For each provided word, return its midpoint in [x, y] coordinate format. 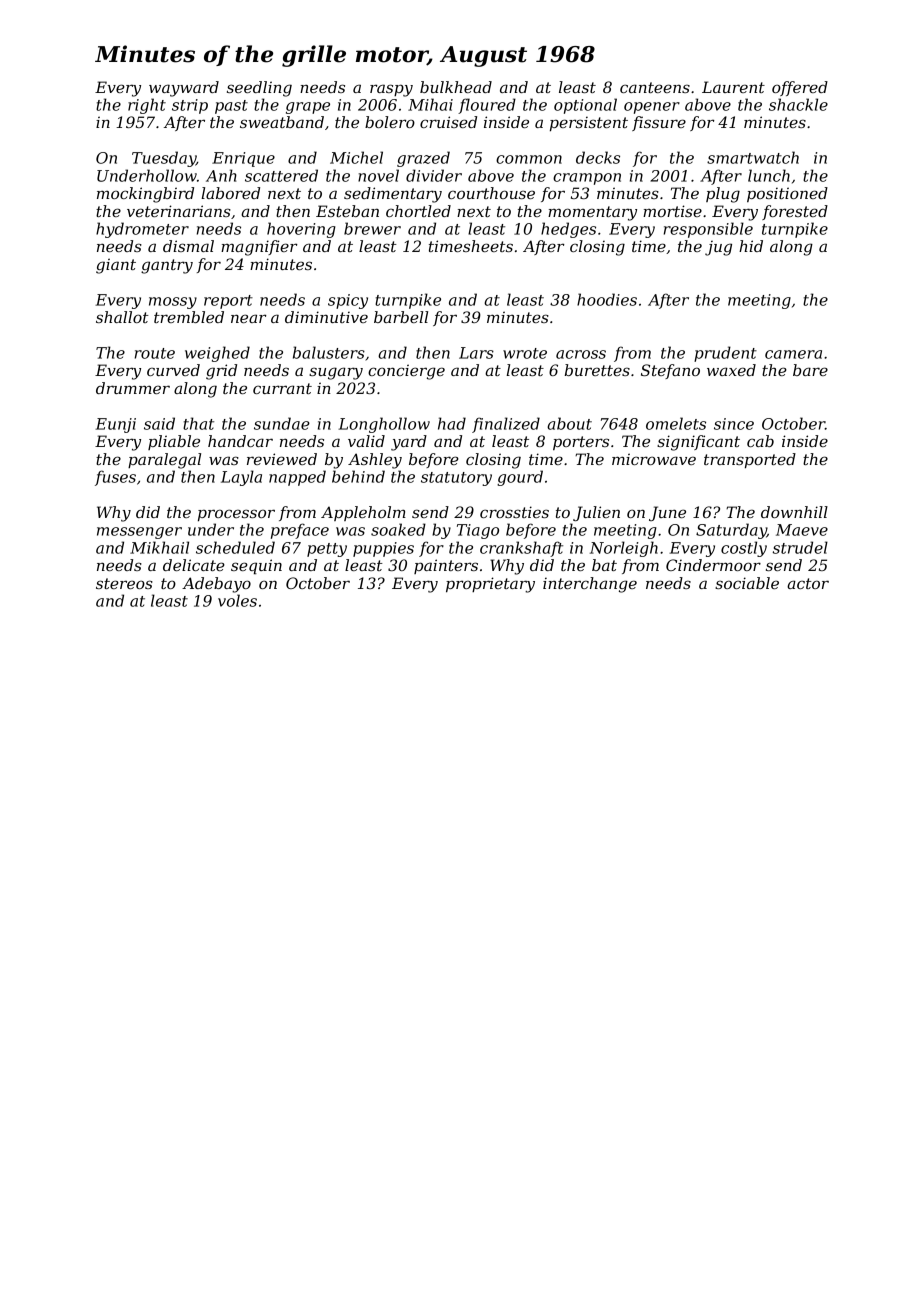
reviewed [282, 459]
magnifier [259, 248]
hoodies [607, 299]
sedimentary [393, 195]
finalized [506, 425]
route [155, 353]
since [734, 424]
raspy [391, 90]
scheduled [235, 547]
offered [800, 88]
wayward [184, 89]
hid [751, 246]
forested [795, 212]
